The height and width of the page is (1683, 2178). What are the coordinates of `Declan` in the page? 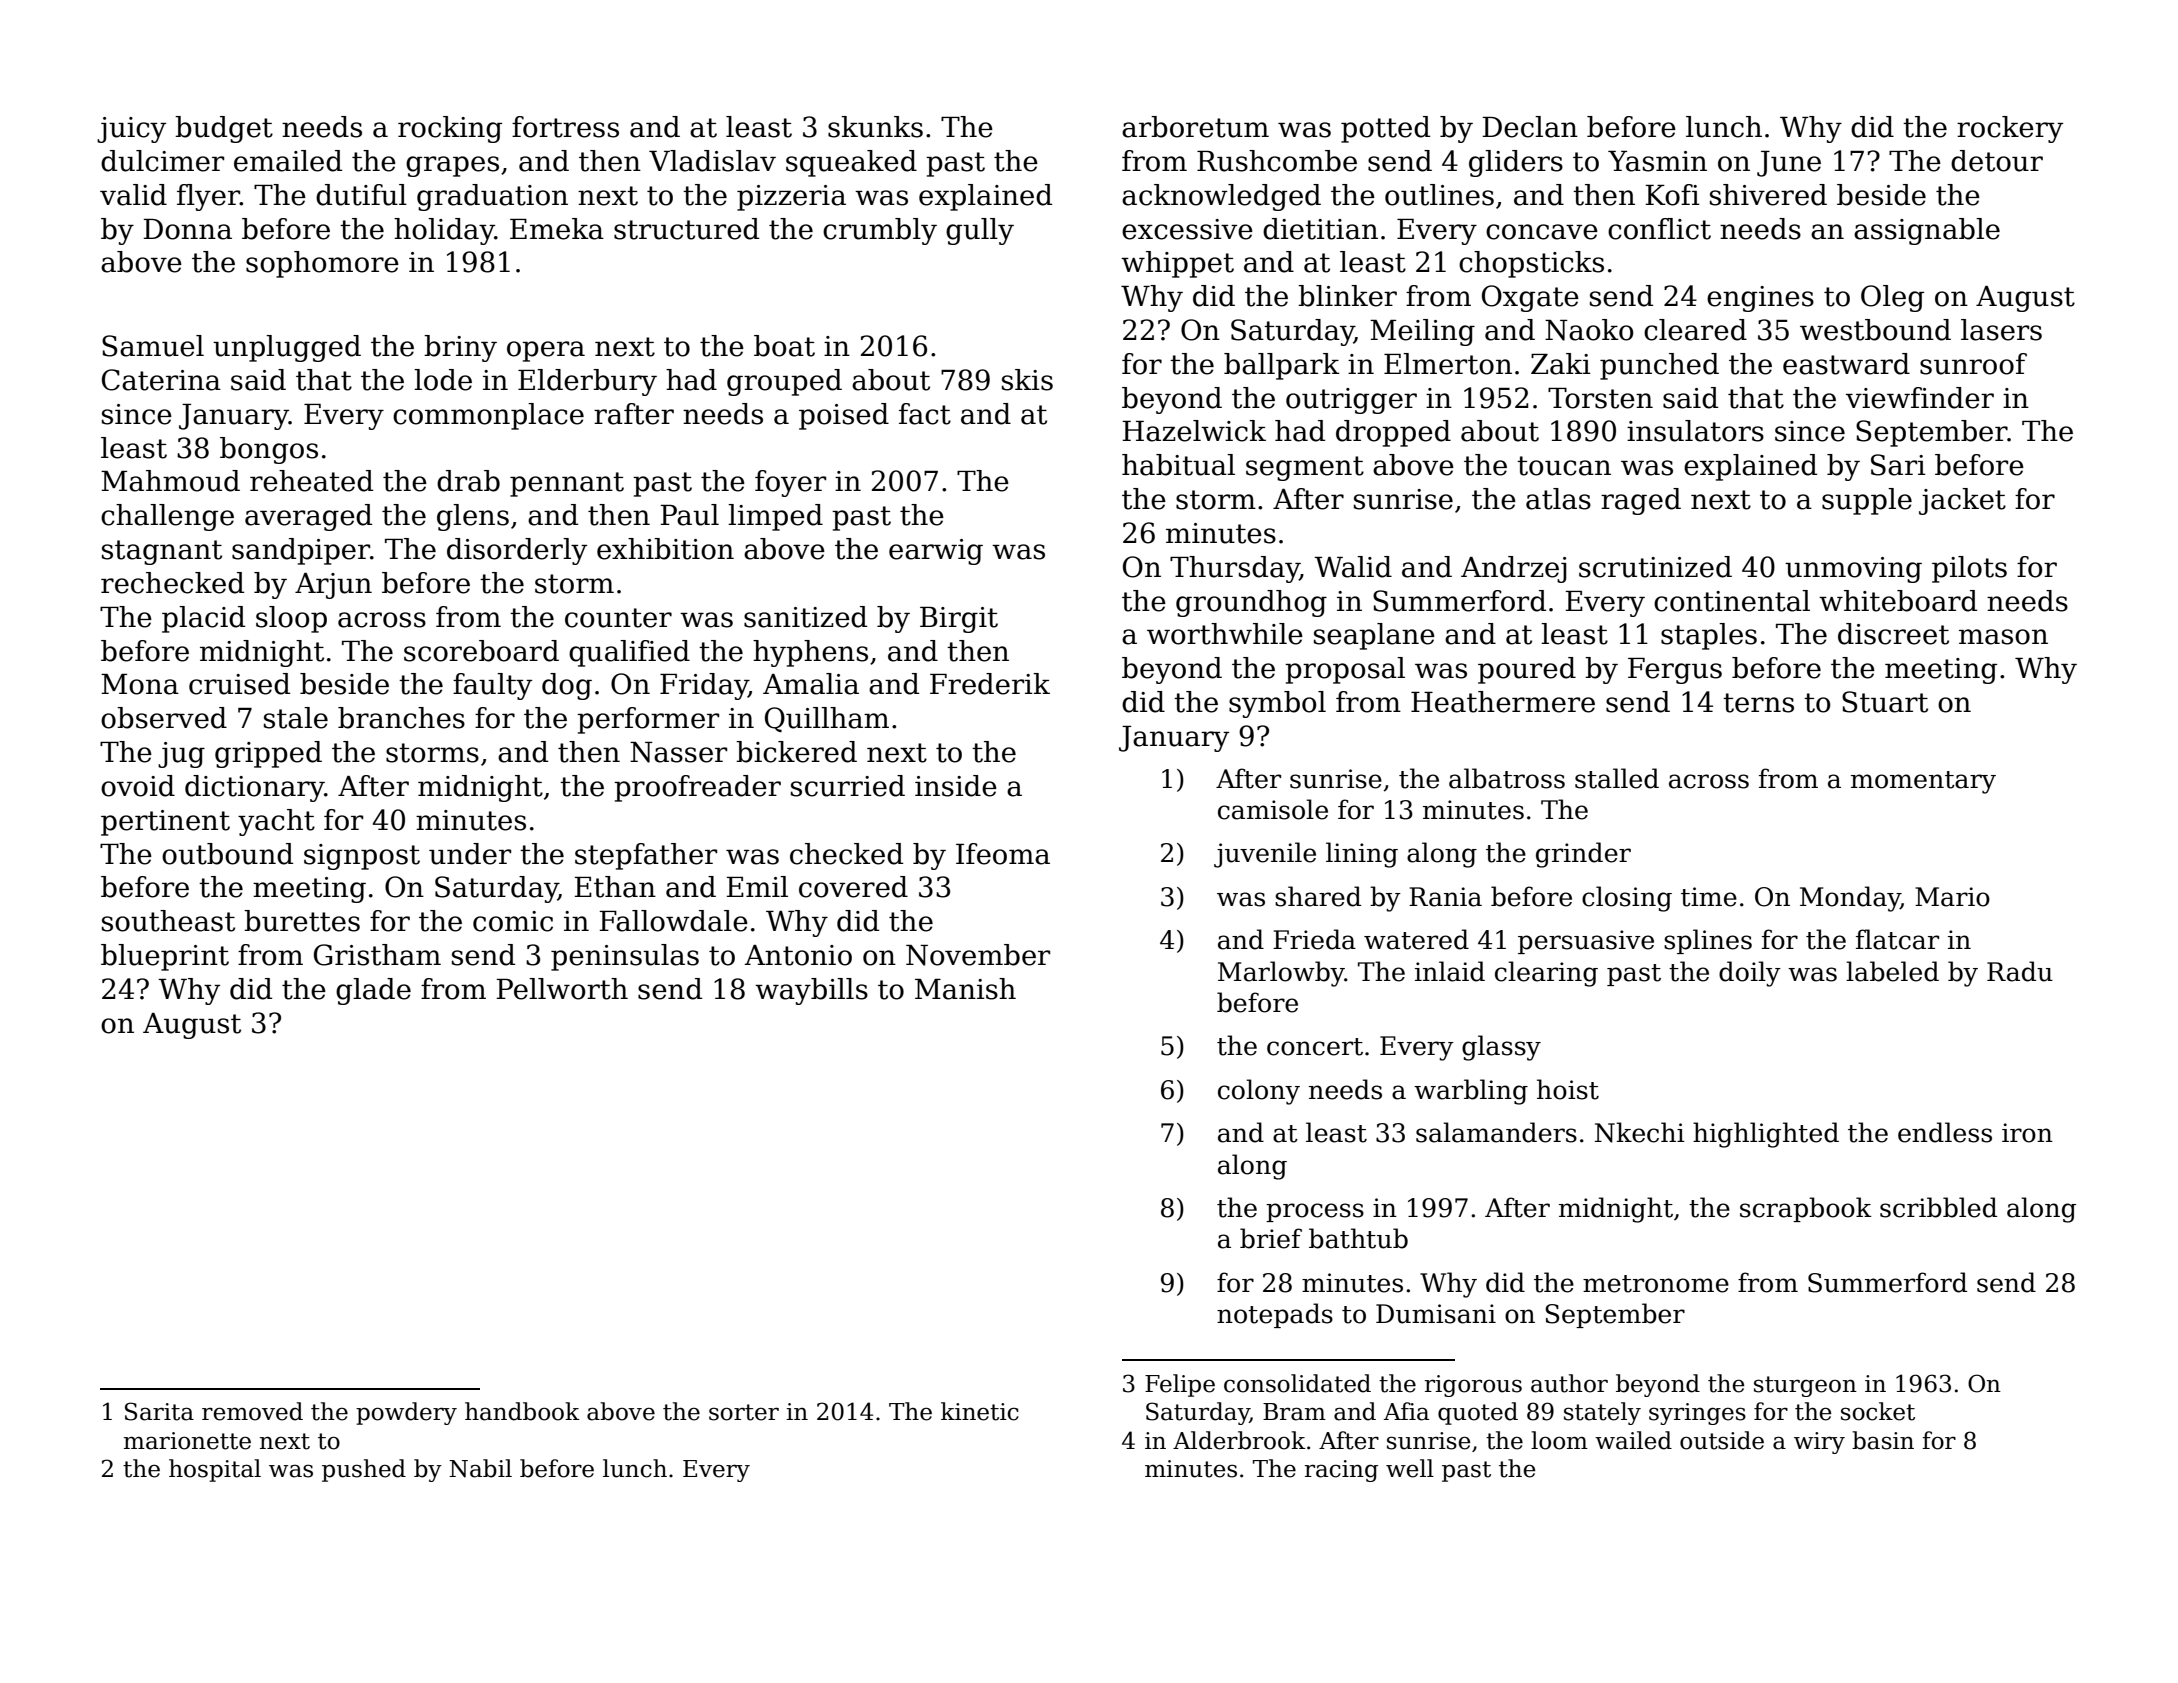 It's located at (1530, 127).
